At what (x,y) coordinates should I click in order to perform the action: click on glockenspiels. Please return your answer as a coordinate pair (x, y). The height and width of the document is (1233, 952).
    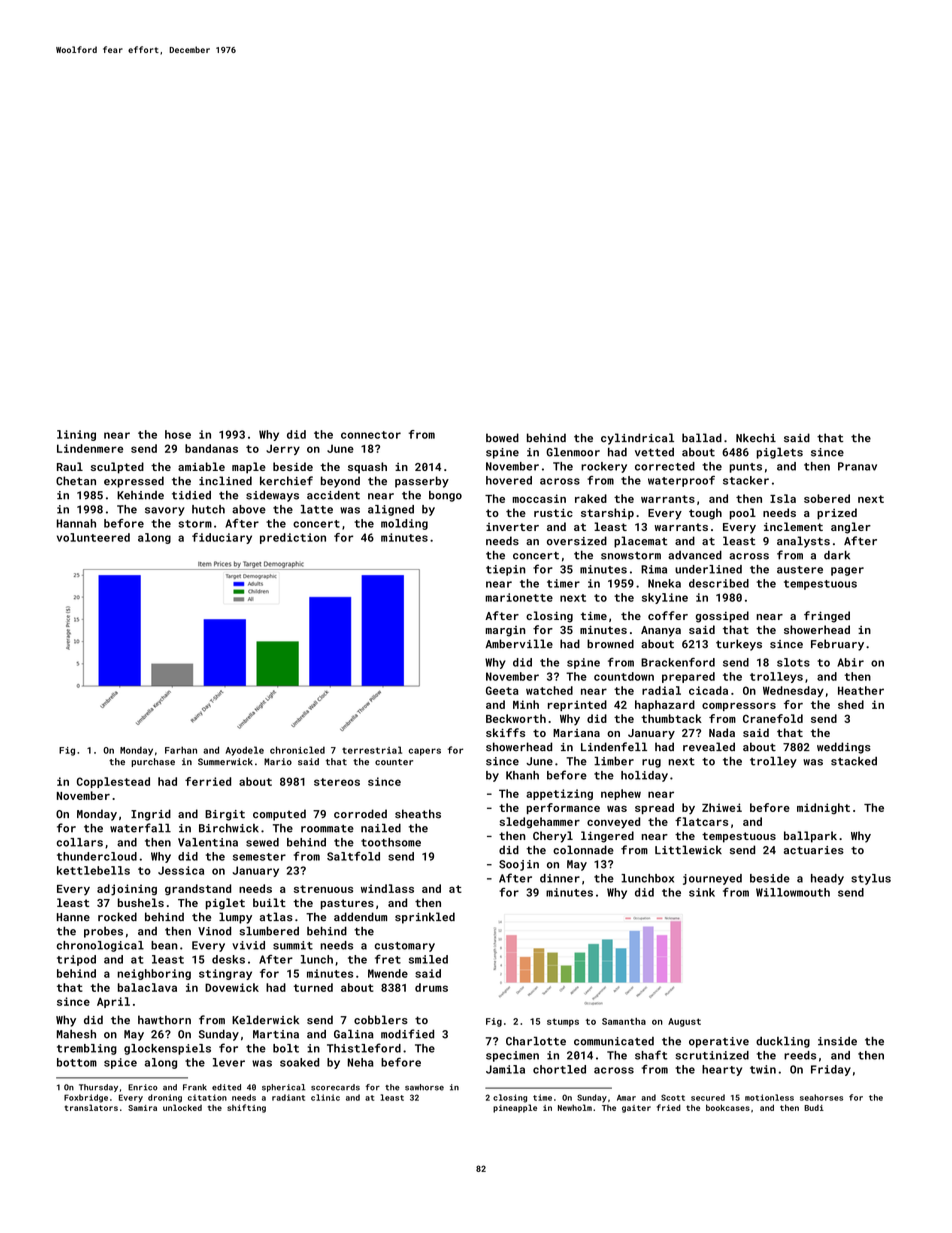
    Looking at the image, I should click on (167, 1049).
